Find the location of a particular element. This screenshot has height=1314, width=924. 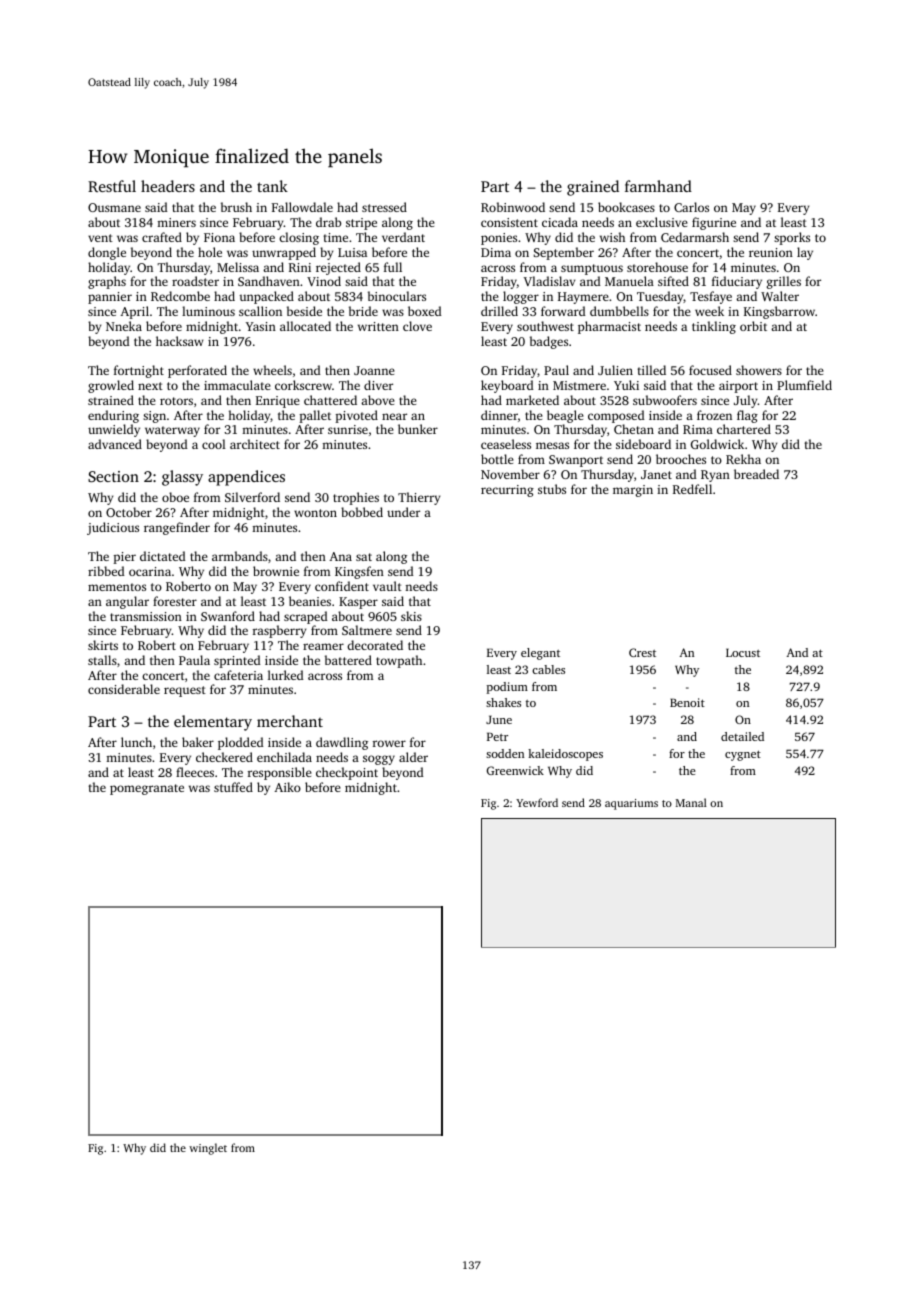

Manal is located at coordinates (691, 802).
